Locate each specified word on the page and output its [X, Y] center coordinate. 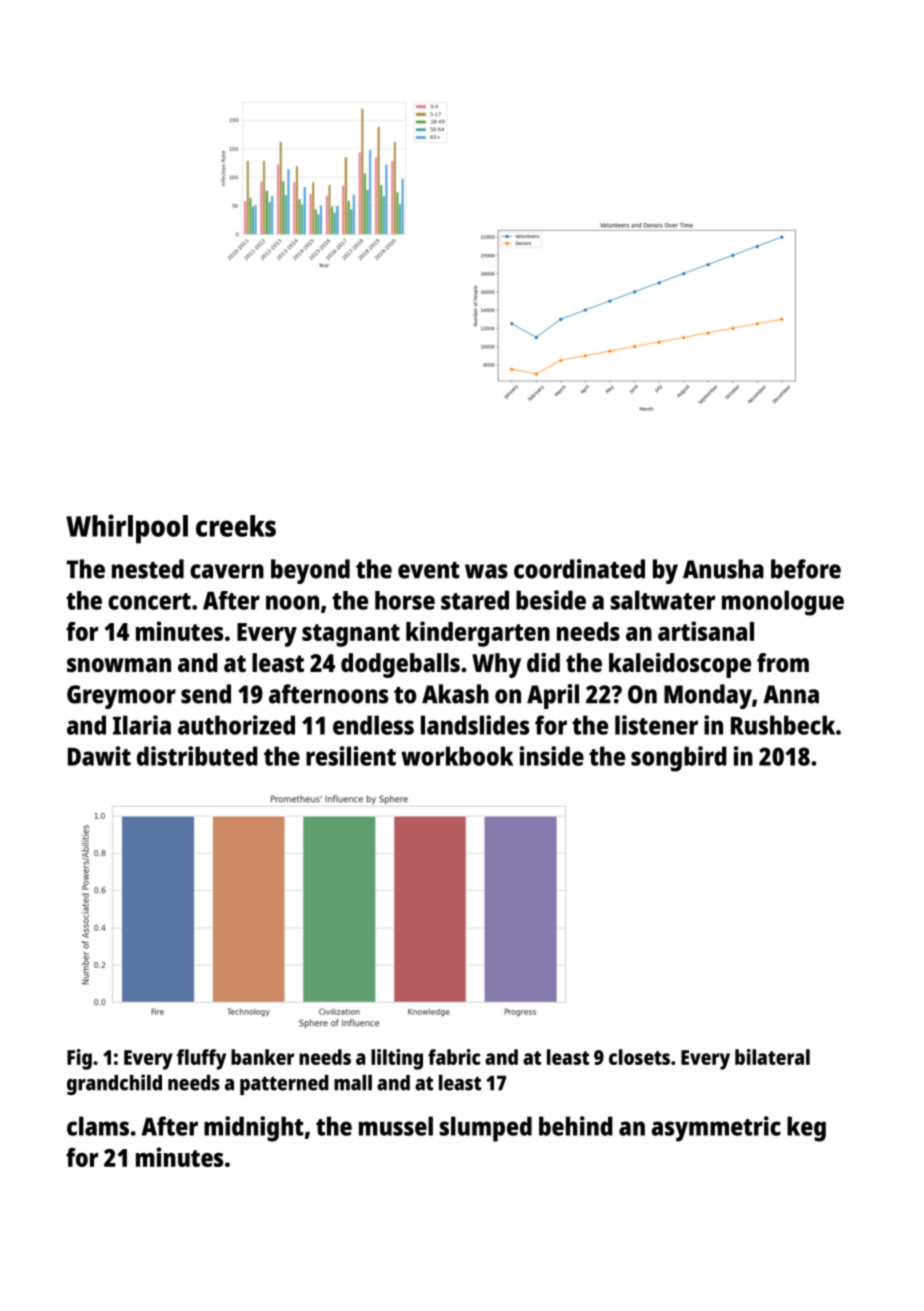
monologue [783, 603]
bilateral [772, 1057]
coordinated [579, 569]
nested [148, 569]
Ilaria [142, 725]
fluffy [201, 1059]
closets [639, 1057]
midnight [254, 1129]
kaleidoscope [680, 665]
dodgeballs [400, 665]
